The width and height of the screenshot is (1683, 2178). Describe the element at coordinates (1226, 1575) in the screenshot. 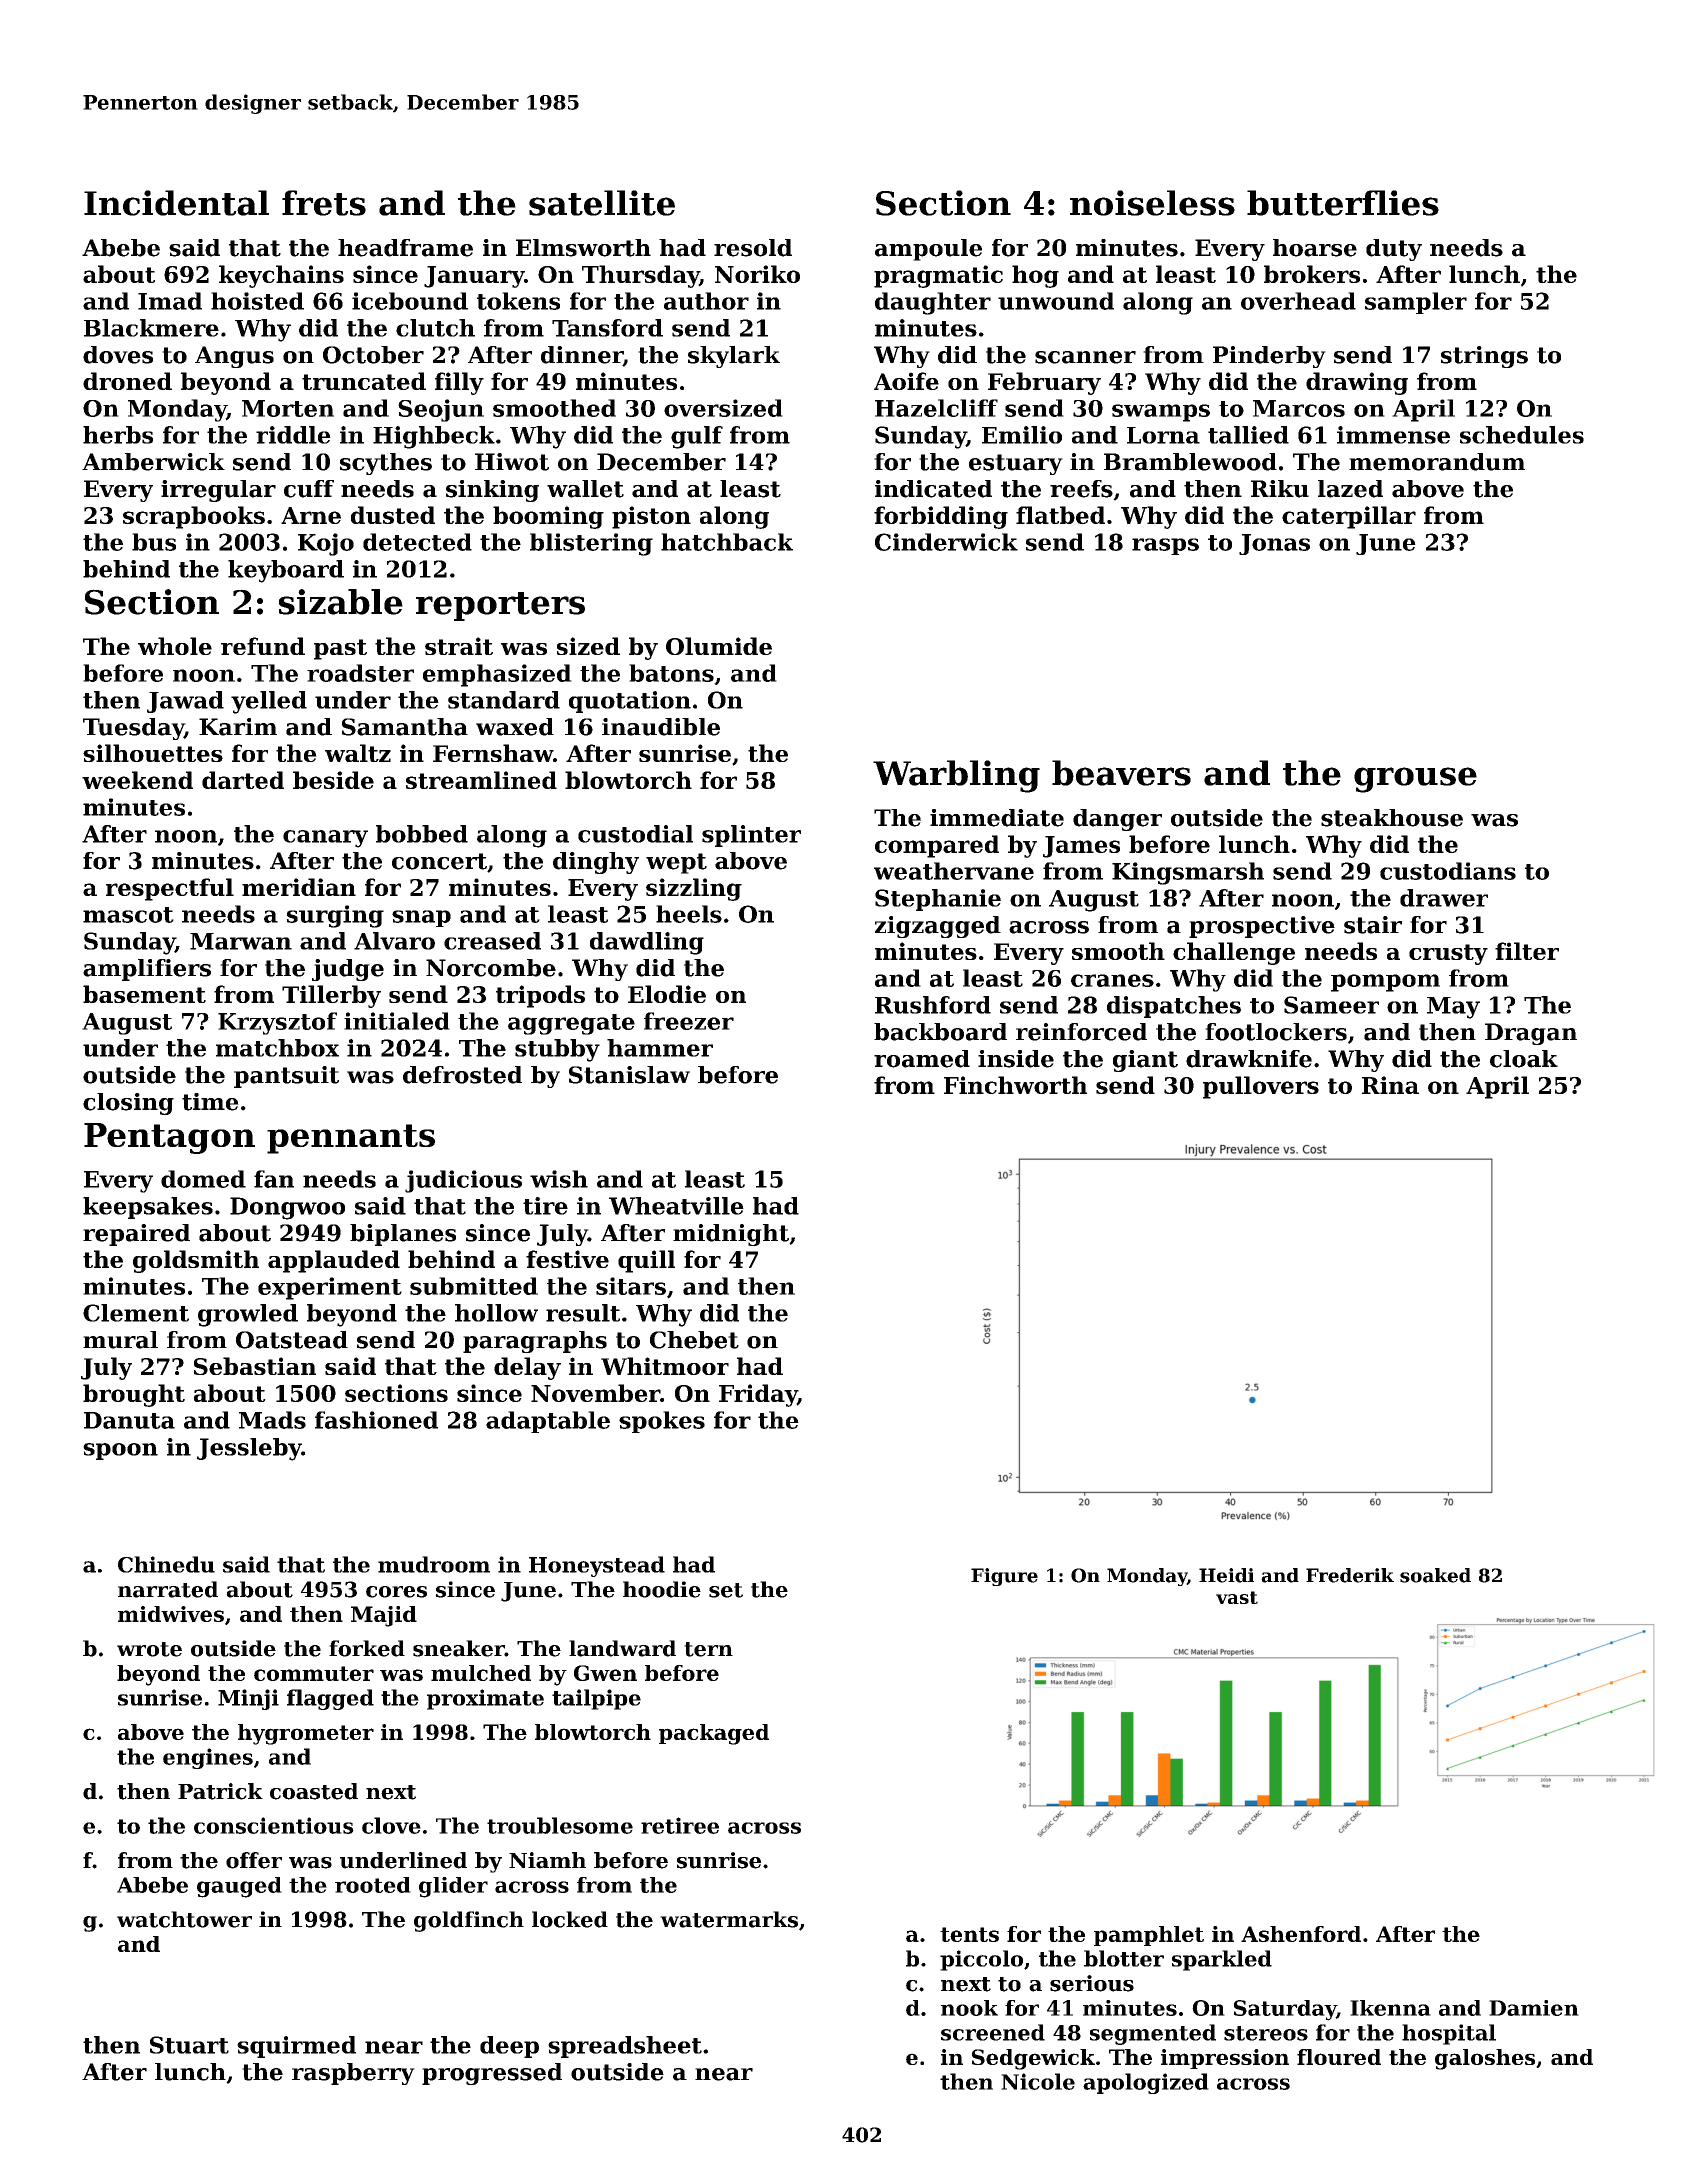

I see `Heidi` at that location.
